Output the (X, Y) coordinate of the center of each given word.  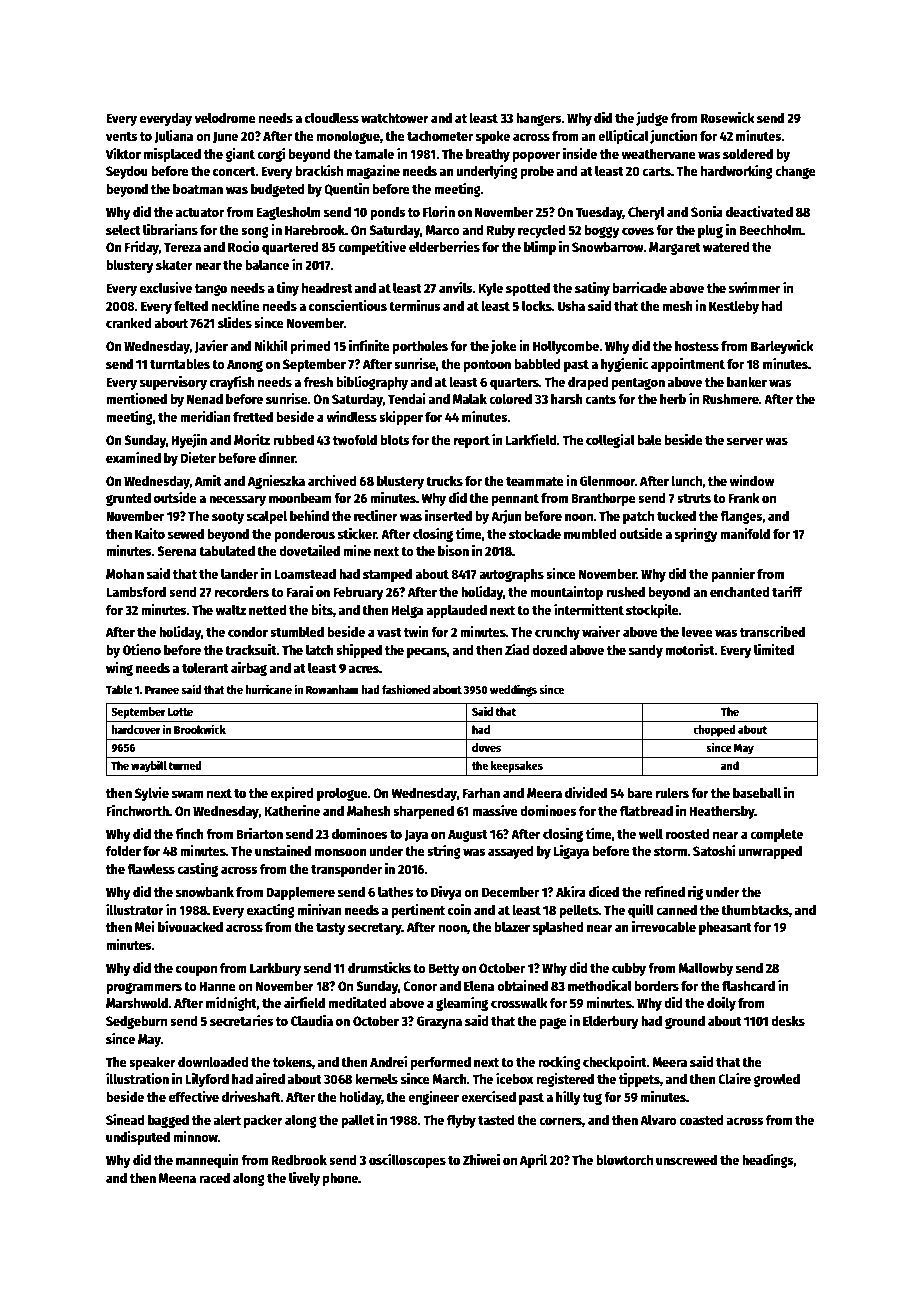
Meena (177, 1178)
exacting (271, 911)
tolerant (205, 667)
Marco (443, 230)
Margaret (675, 248)
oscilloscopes (407, 1161)
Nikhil (271, 345)
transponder (346, 870)
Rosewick (728, 117)
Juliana (173, 136)
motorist (690, 649)
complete (776, 835)
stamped (387, 575)
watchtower (395, 118)
